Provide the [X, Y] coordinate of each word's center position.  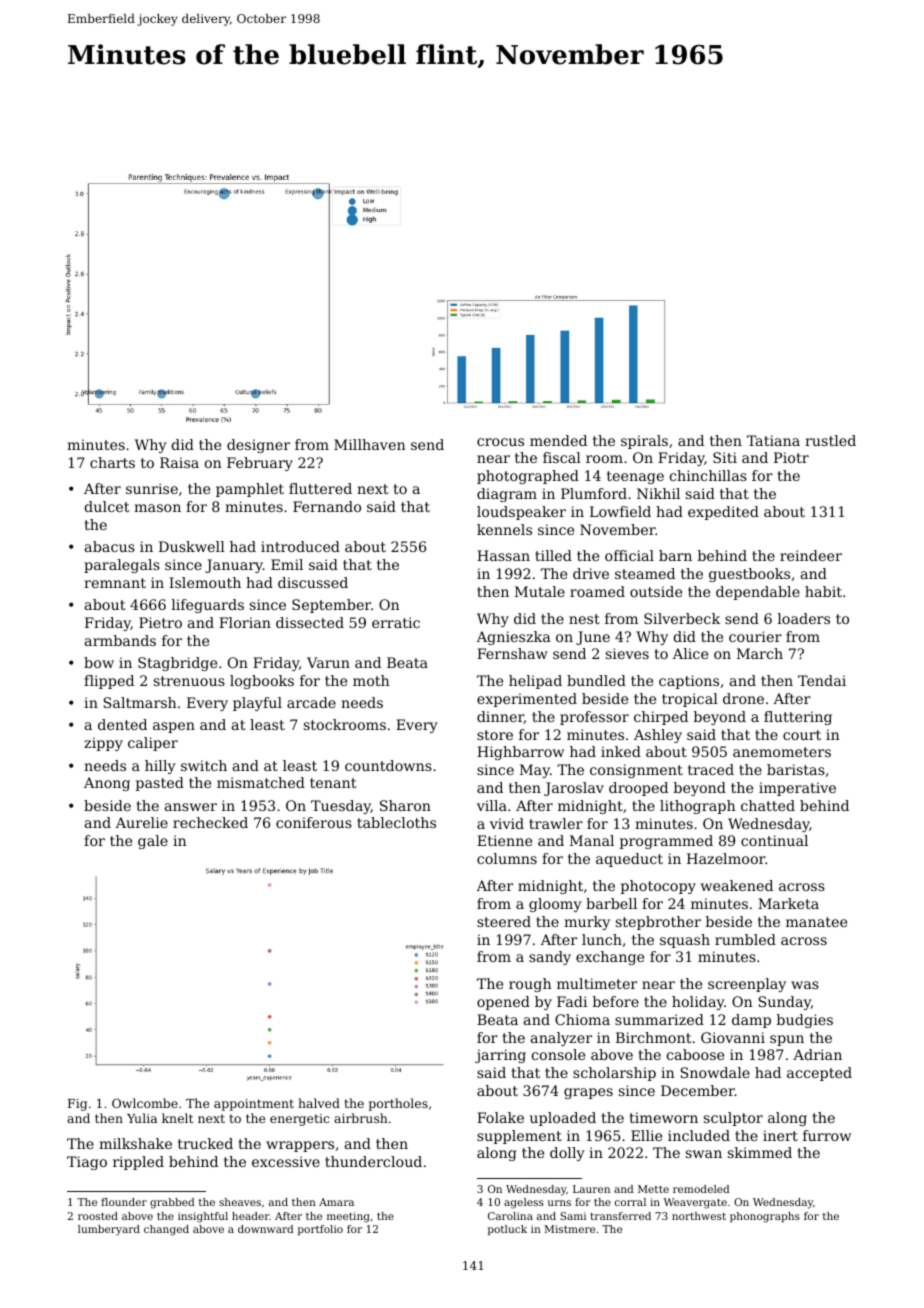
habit [823, 591]
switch [204, 765]
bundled [596, 680]
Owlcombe [145, 1103]
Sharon [405, 805]
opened [503, 1003]
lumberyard [109, 1230]
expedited [723, 513]
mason [157, 508]
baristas [796, 769]
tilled [553, 555]
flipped [109, 682]
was [805, 985]
